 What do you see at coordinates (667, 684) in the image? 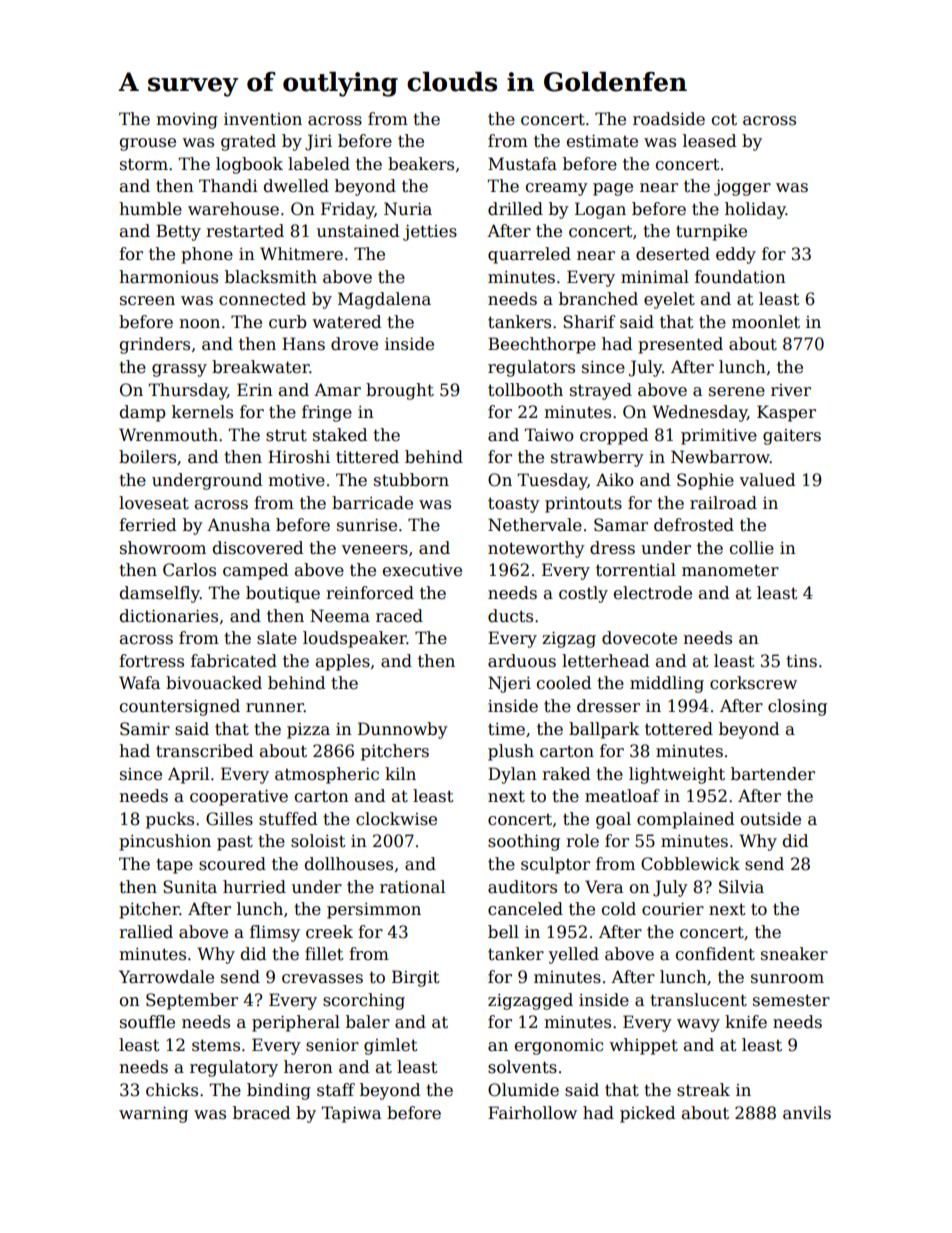
I see `middling` at bounding box center [667, 684].
